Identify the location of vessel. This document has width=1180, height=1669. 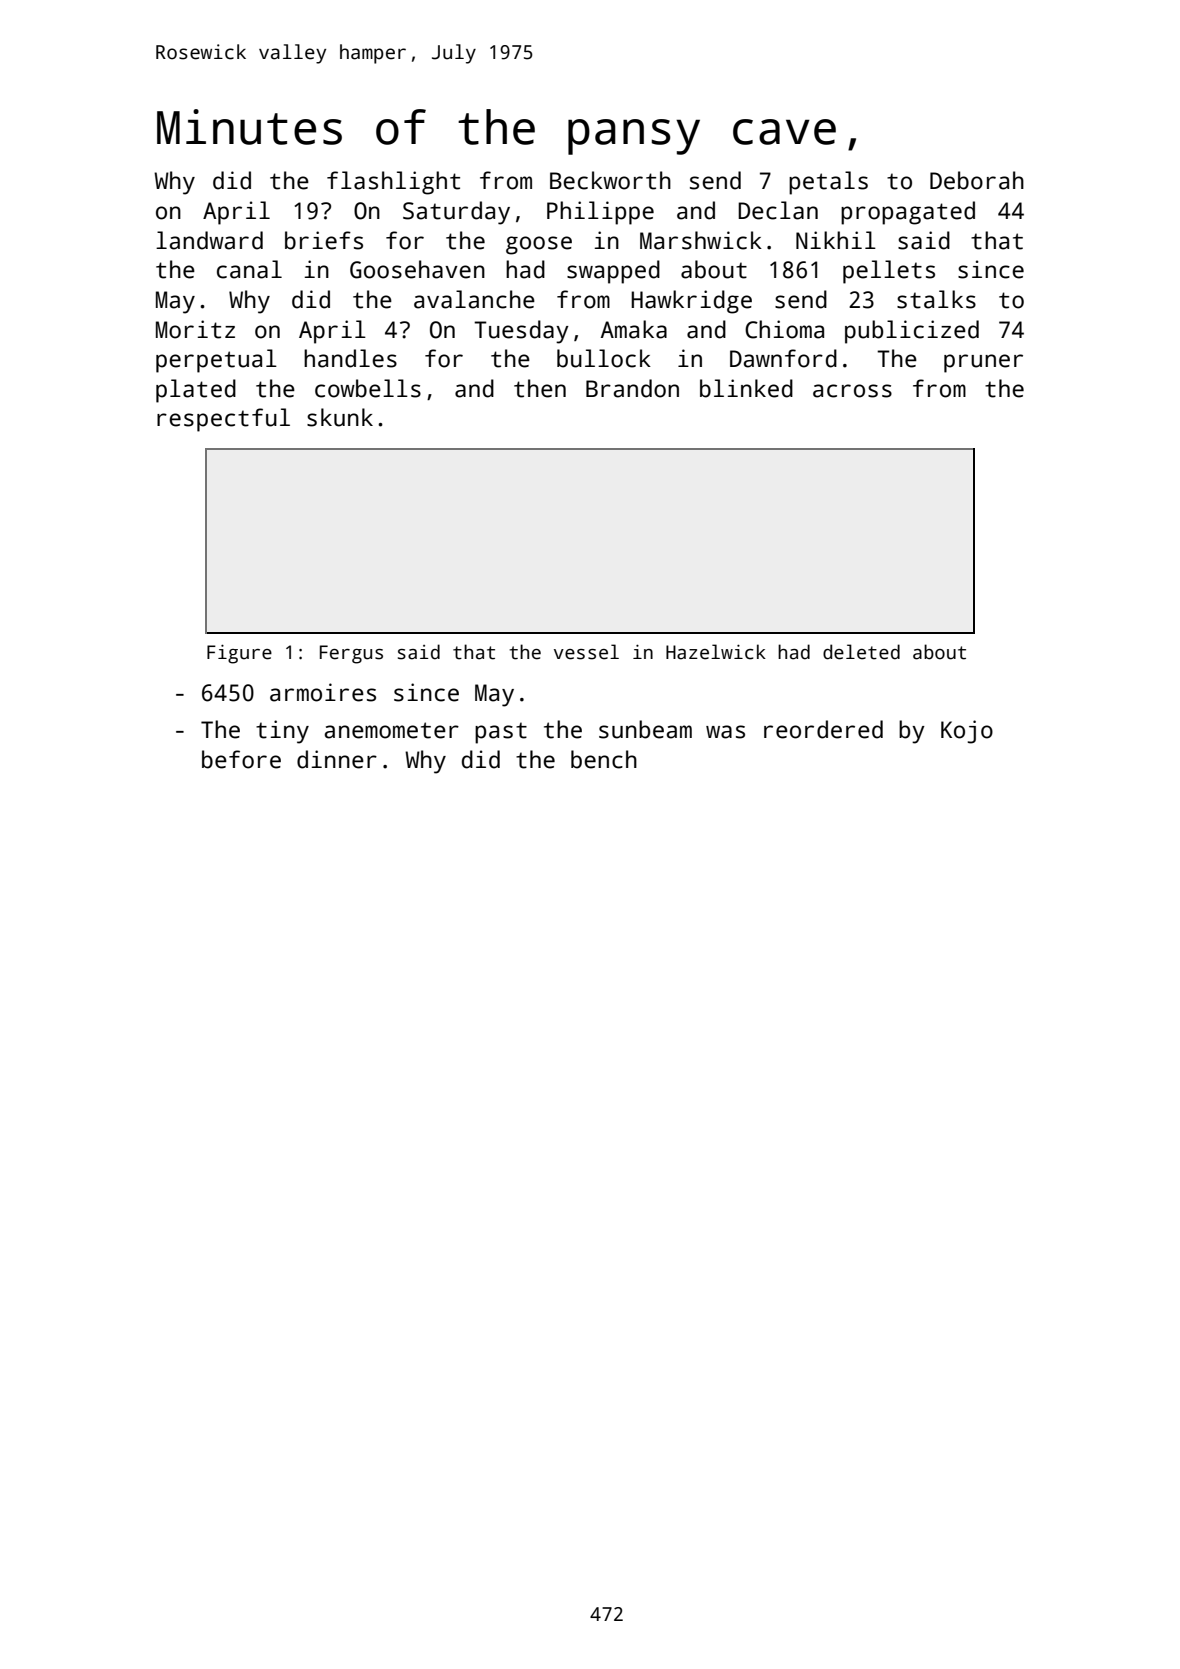
(586, 652).
